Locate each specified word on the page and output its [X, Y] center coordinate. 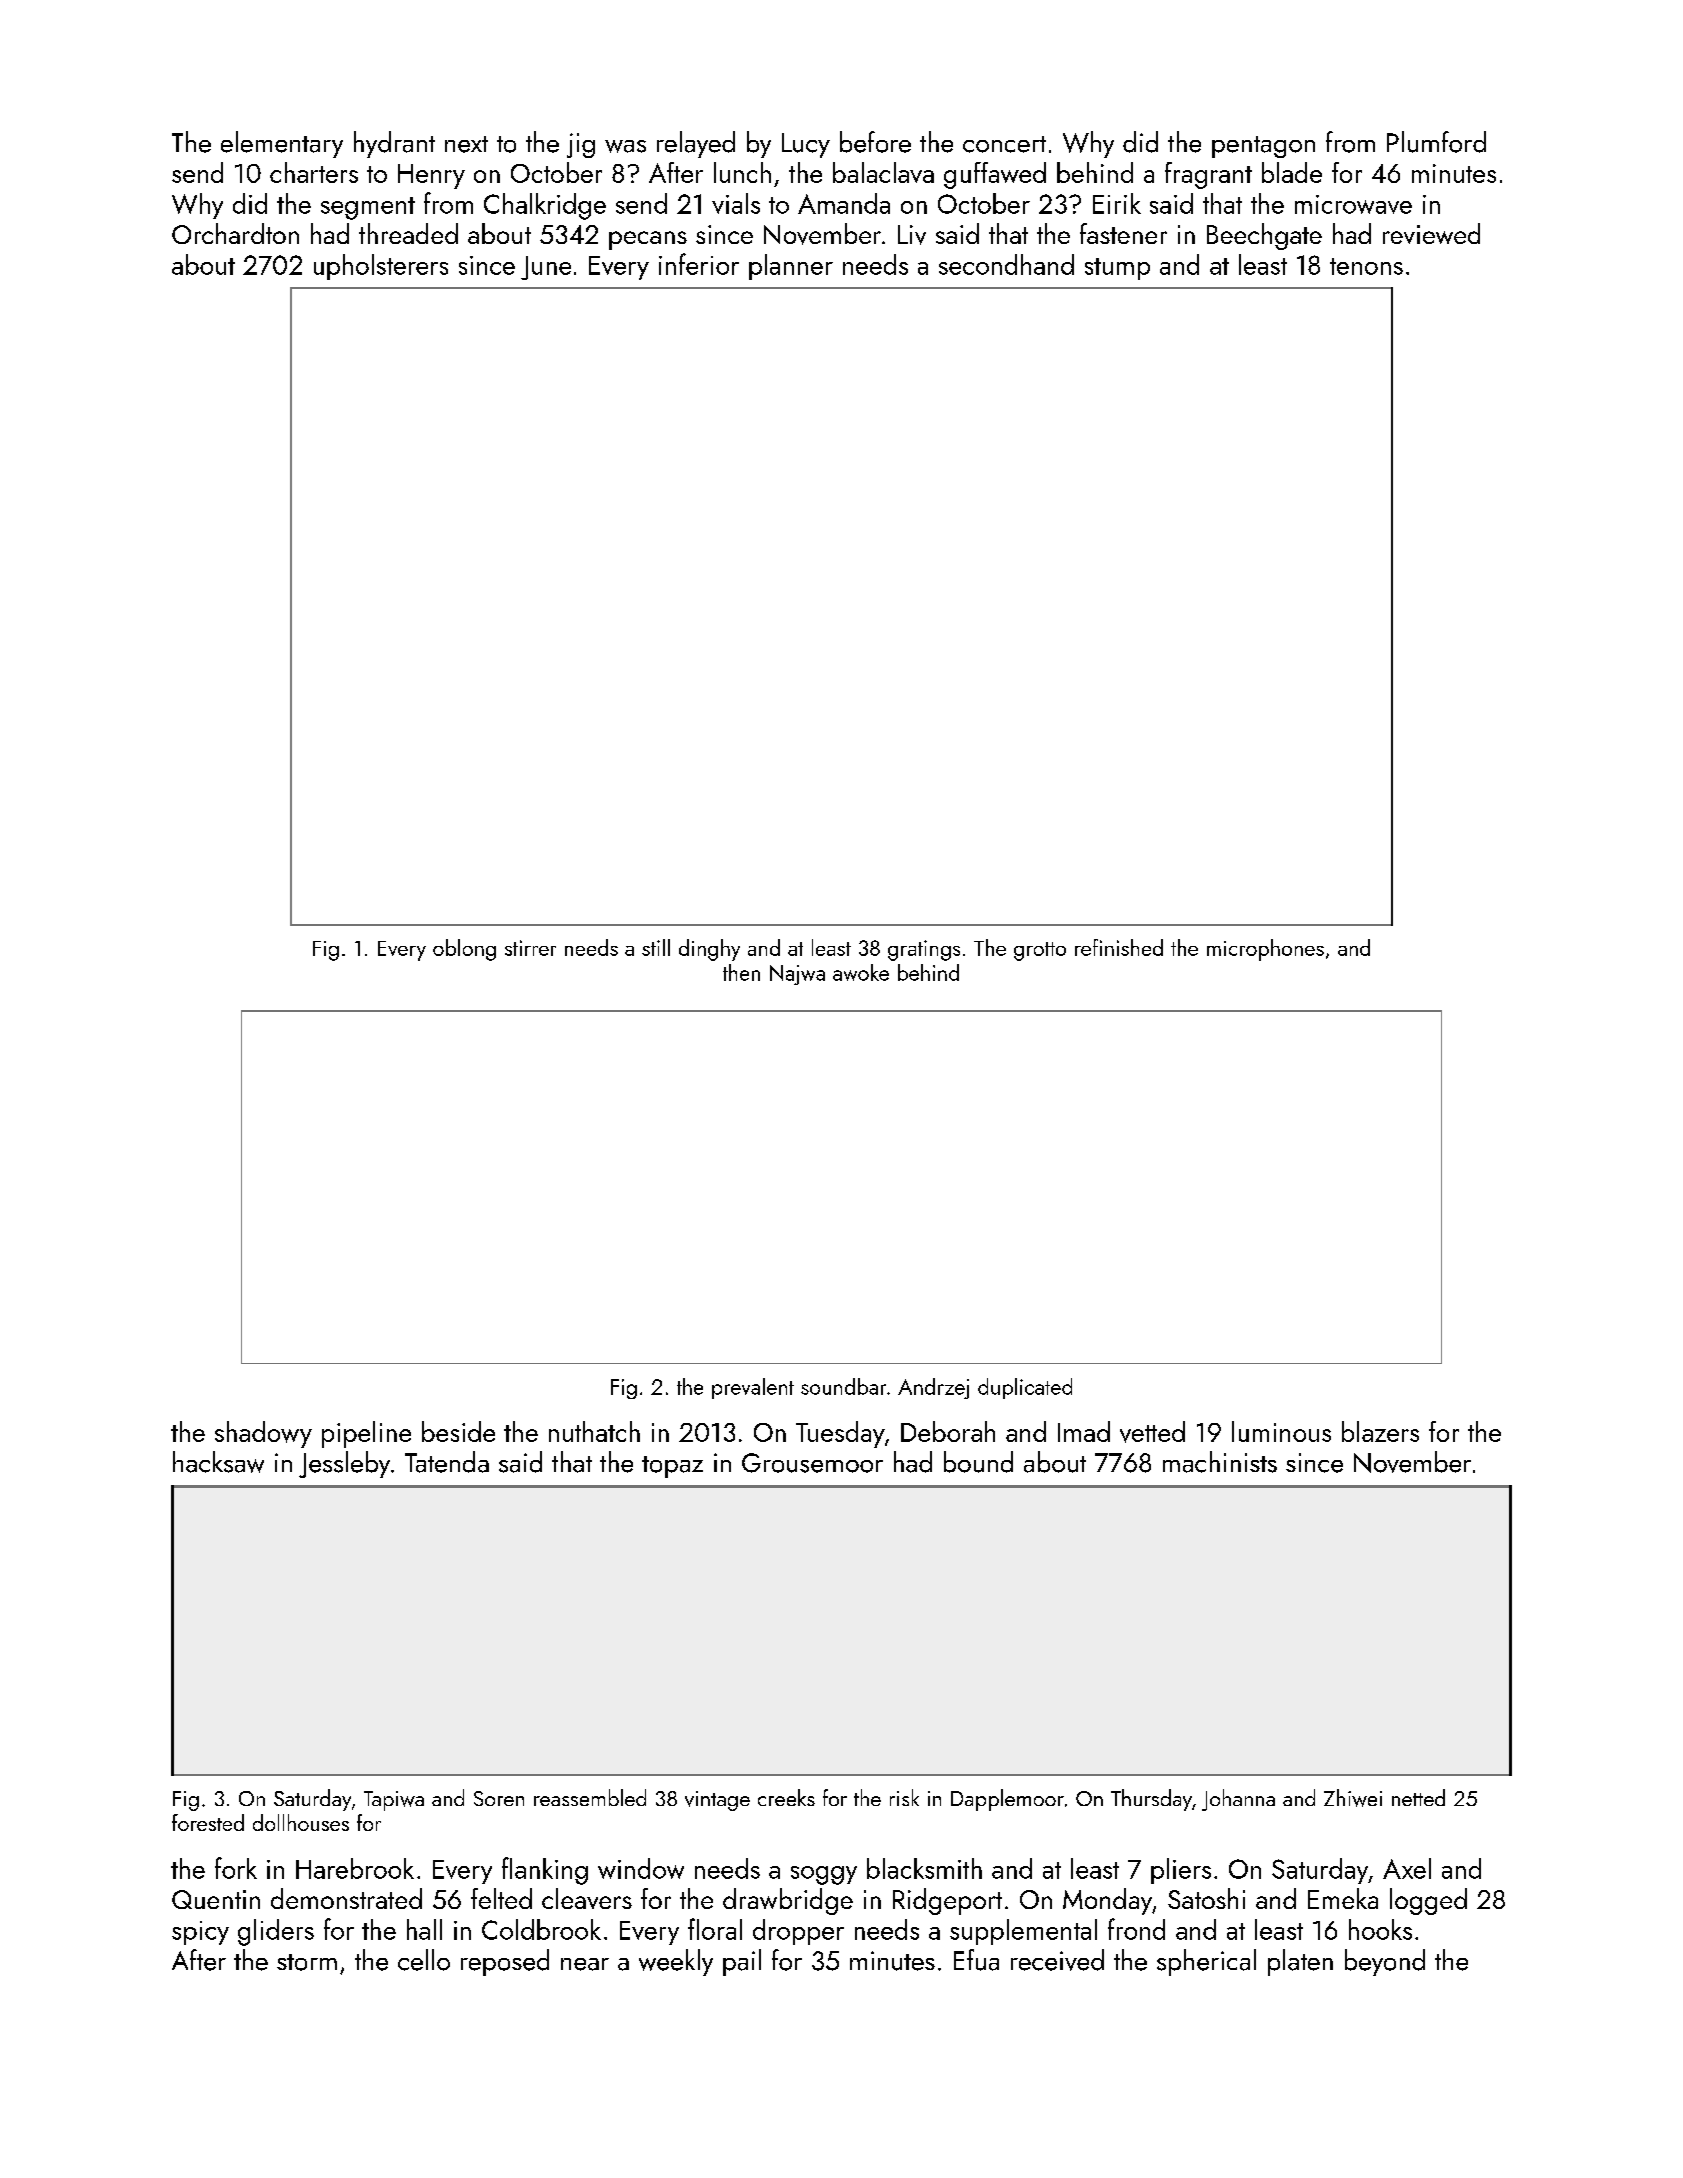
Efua [976, 1960]
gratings [924, 950]
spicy [200, 1933]
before [875, 142]
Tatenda [447, 1462]
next [466, 144]
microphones [1265, 950]
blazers [1380, 1431]
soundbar [843, 1386]
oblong [464, 950]
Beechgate [1264, 236]
